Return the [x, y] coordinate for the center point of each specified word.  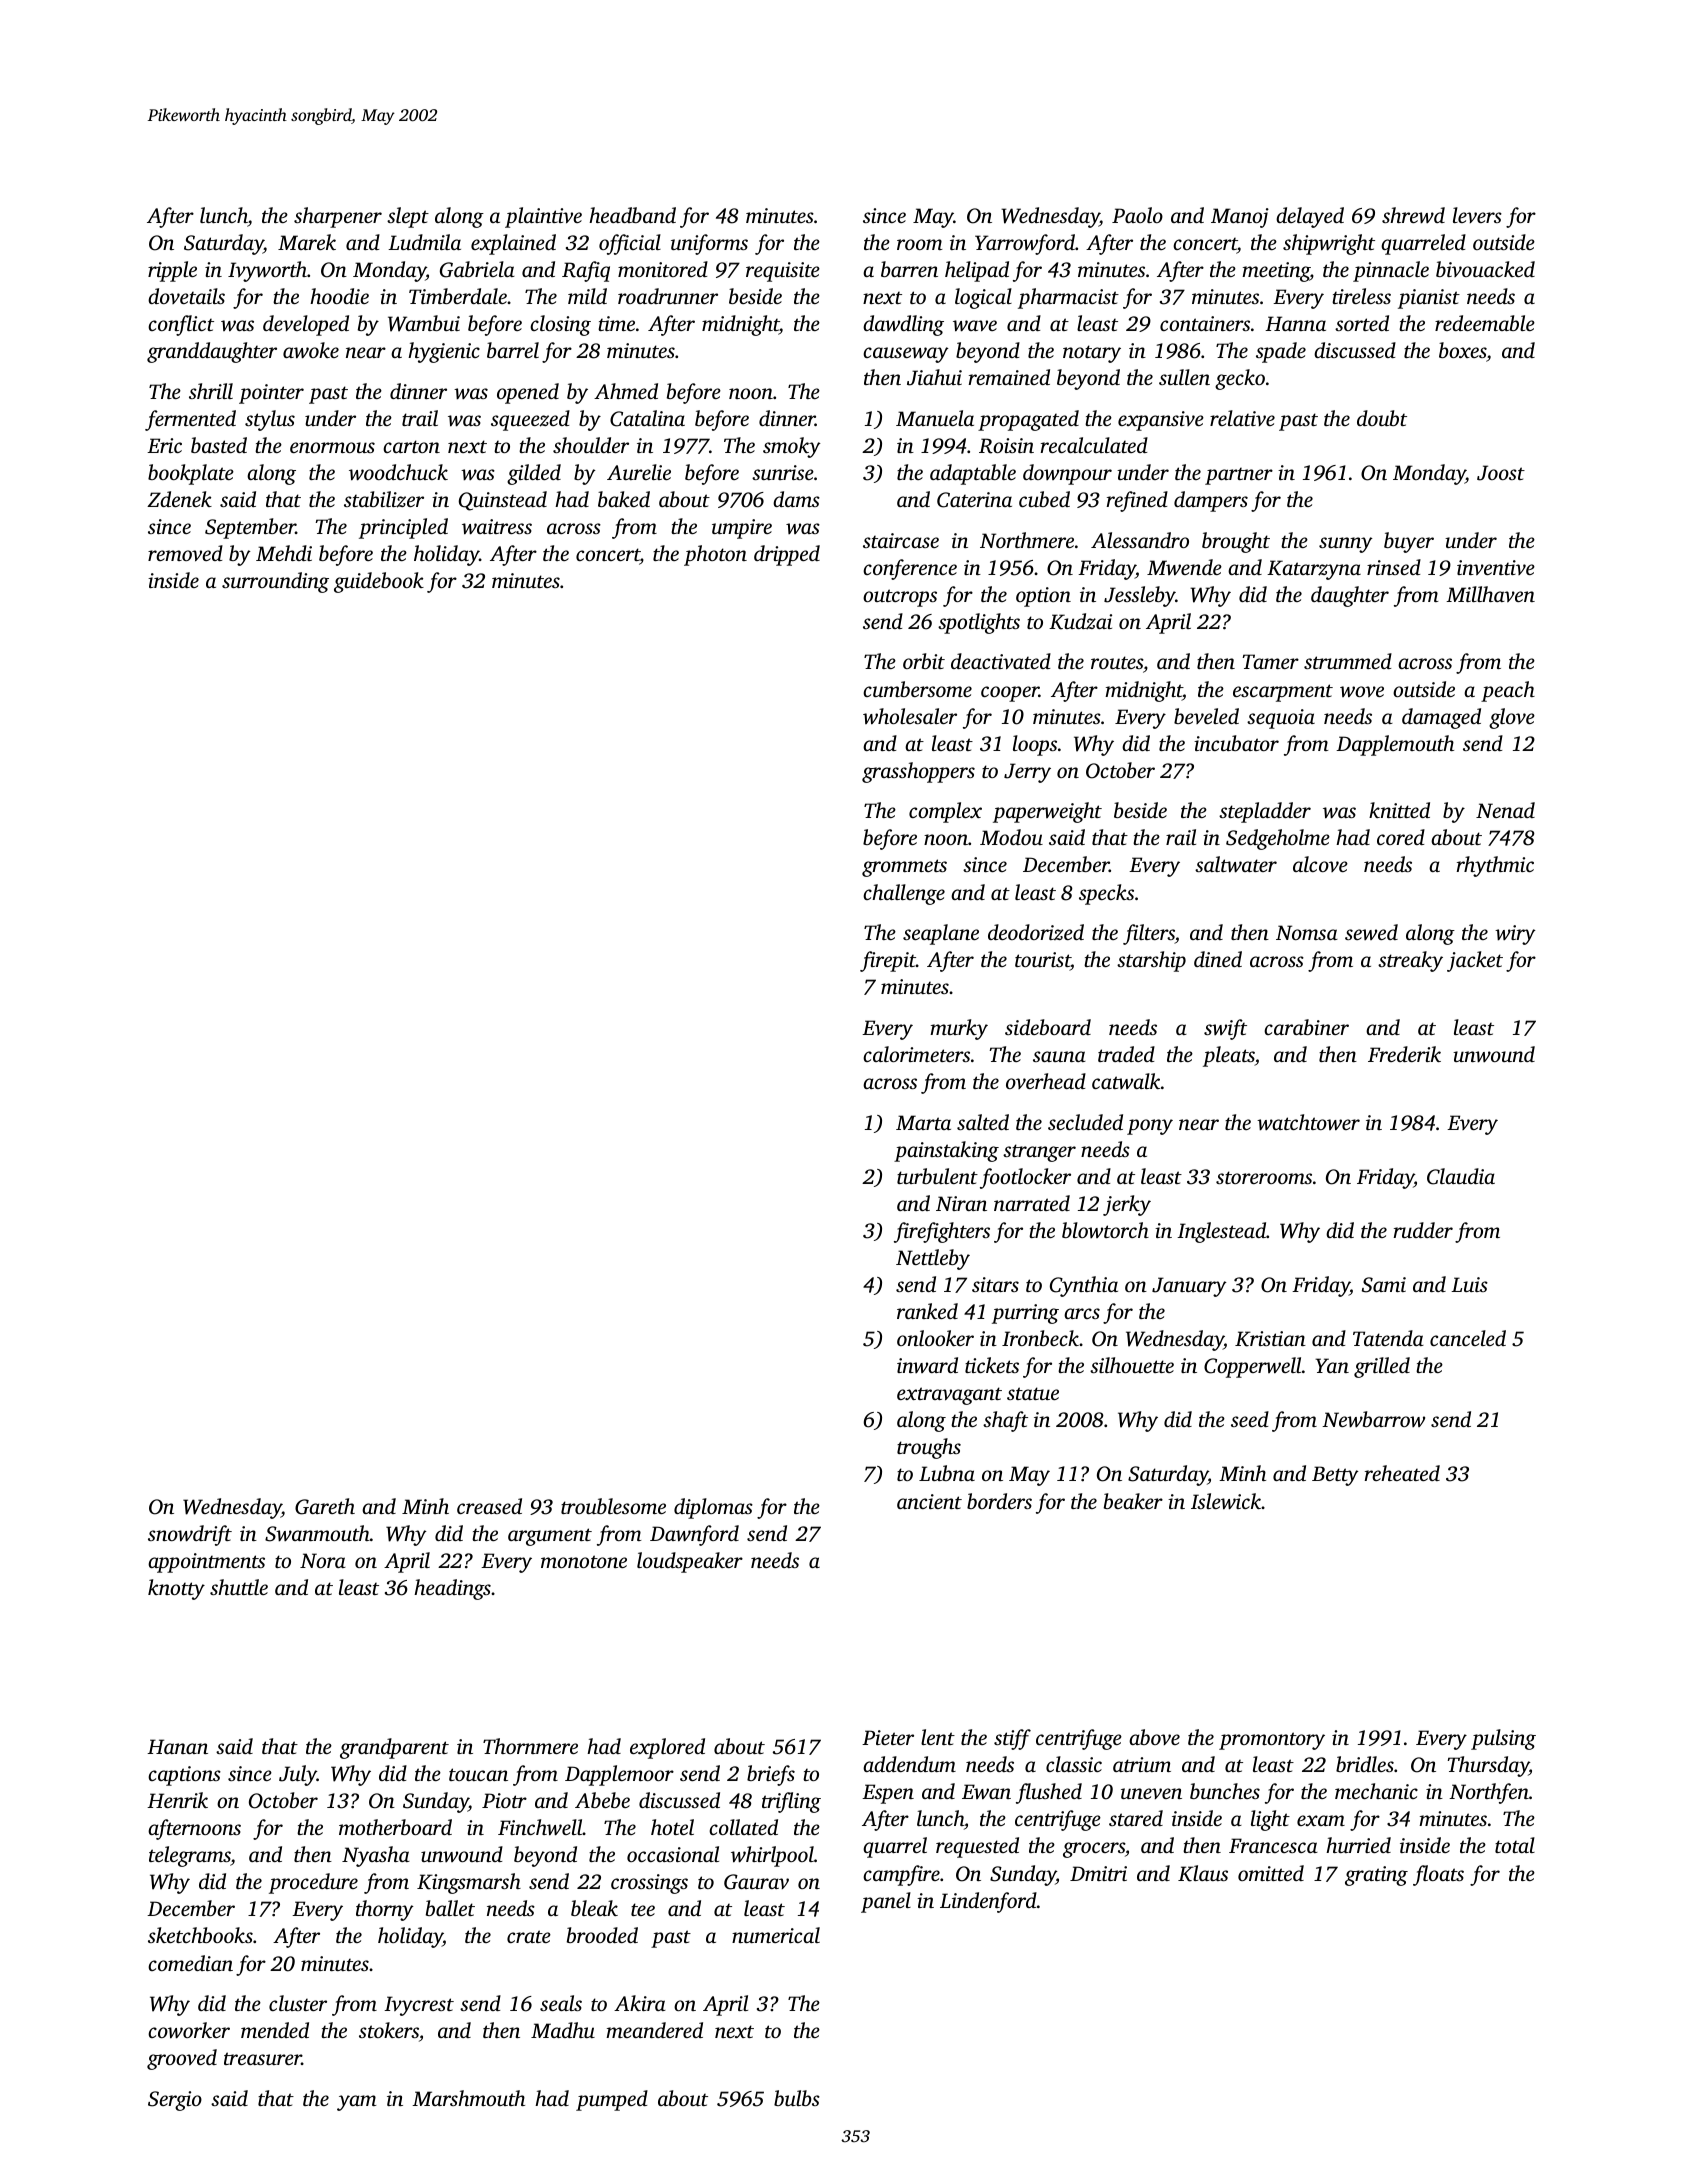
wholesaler [910, 716]
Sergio [175, 2101]
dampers [1211, 501]
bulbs [797, 2098]
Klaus [1203, 1873]
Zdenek [179, 499]
